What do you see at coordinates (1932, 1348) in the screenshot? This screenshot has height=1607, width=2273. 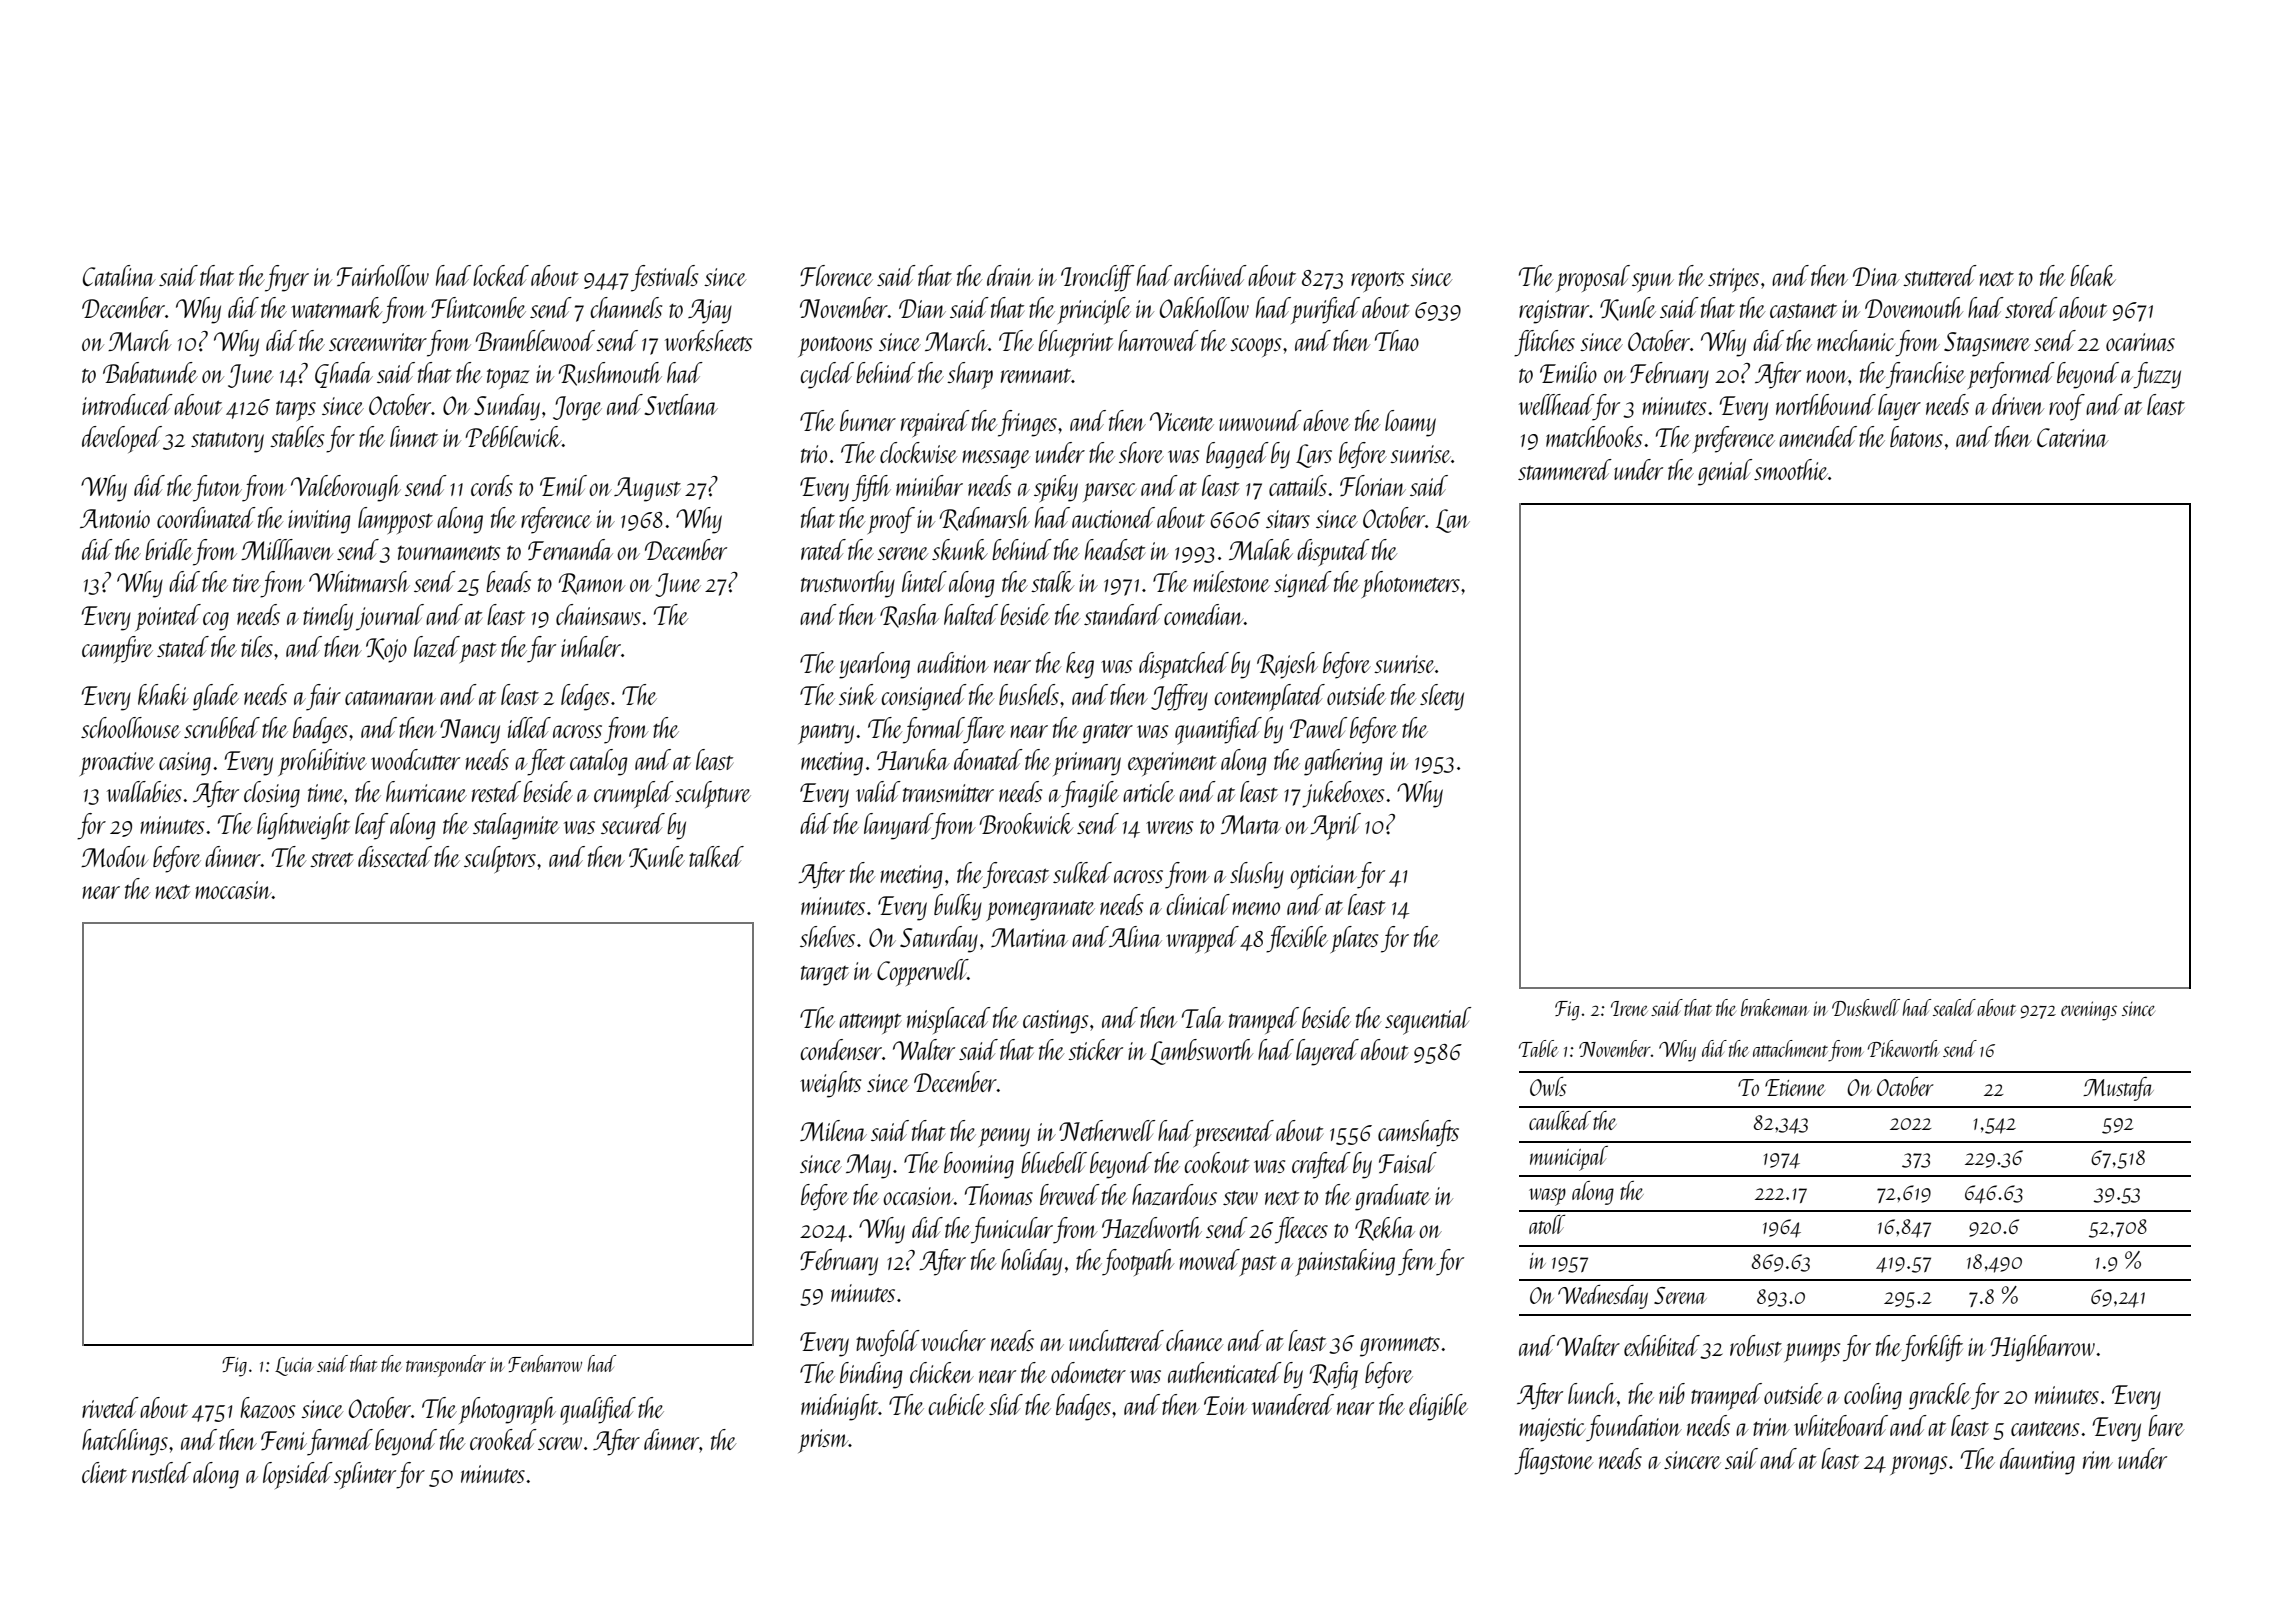 I see `forklift` at bounding box center [1932, 1348].
